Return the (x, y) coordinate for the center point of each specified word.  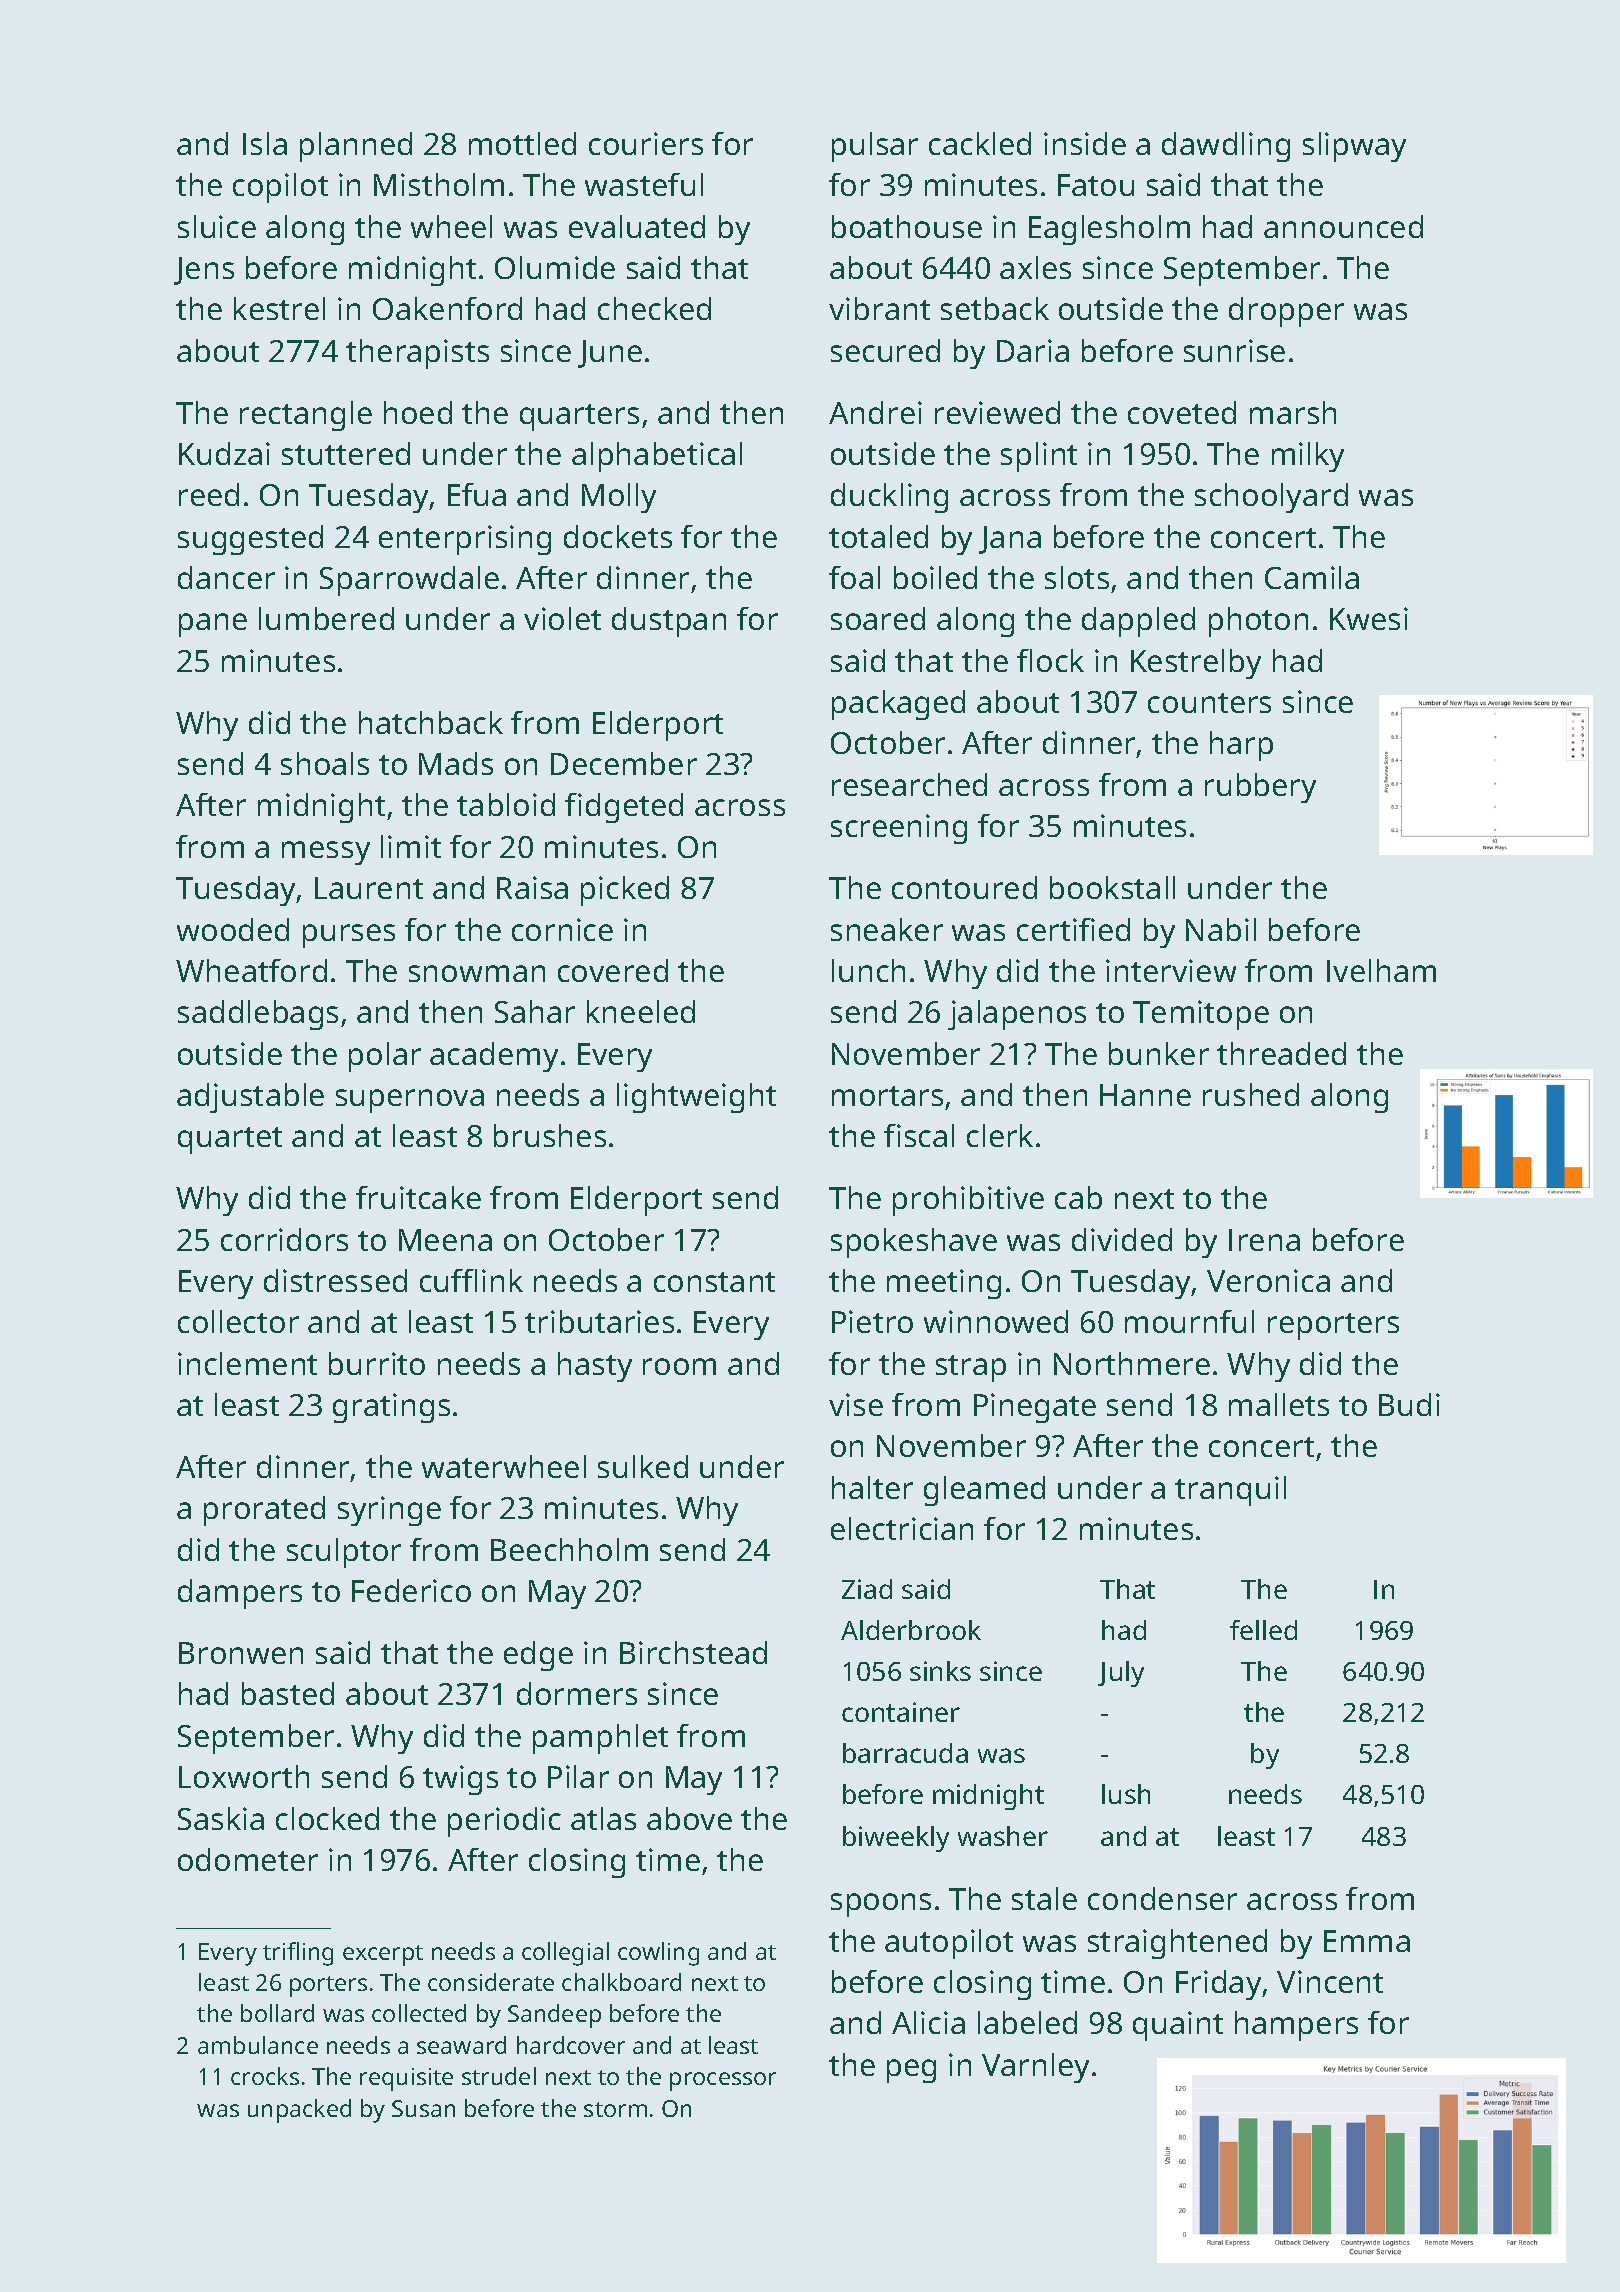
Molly (619, 498)
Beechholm (569, 1549)
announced (1343, 226)
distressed (335, 1280)
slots (1077, 577)
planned (356, 147)
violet (562, 618)
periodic (504, 1822)
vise (856, 1404)
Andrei (875, 412)
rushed (1251, 1094)
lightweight (696, 1098)
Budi (1409, 1404)
